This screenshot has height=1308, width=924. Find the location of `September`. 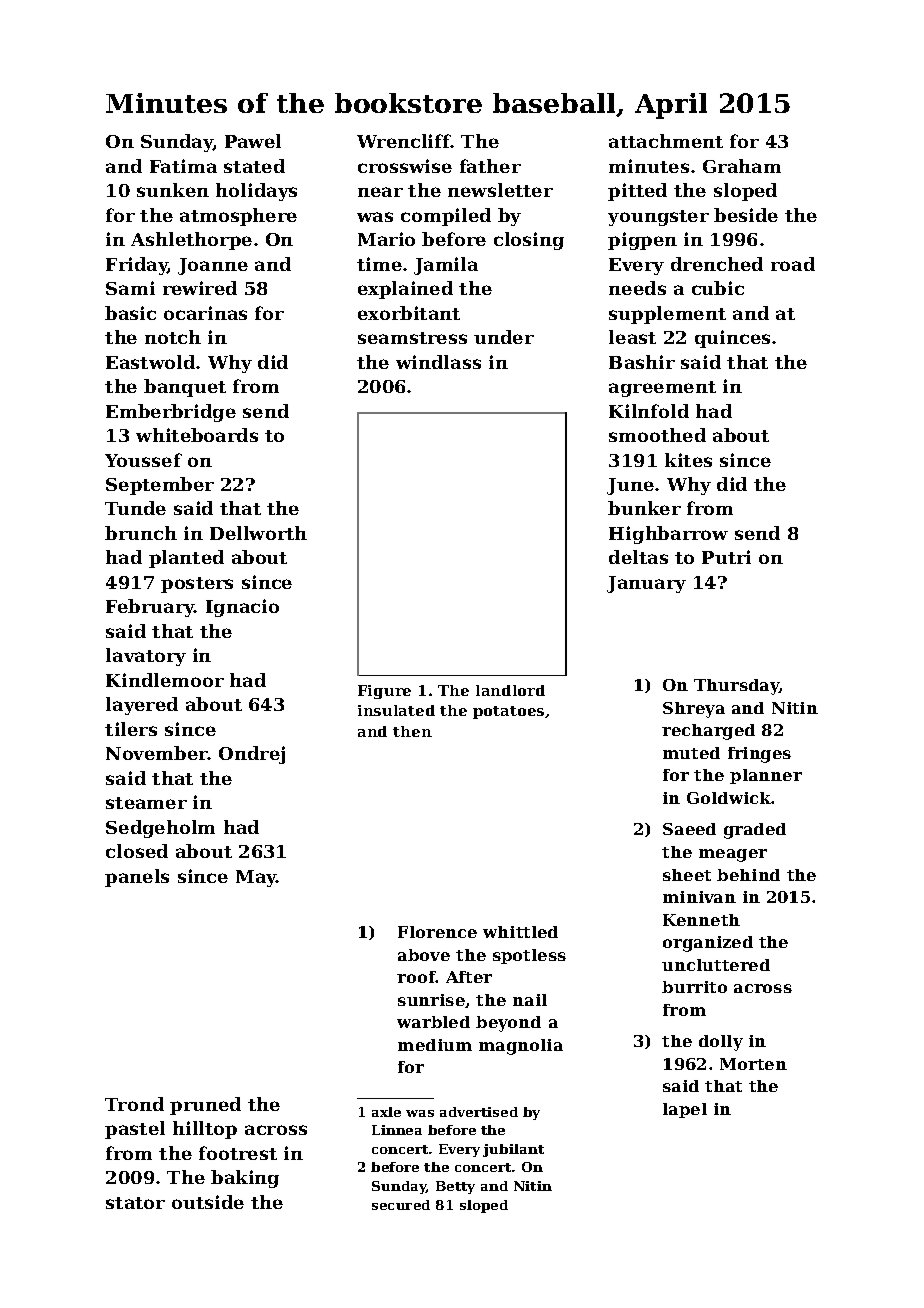

September is located at coordinates (160, 486).
